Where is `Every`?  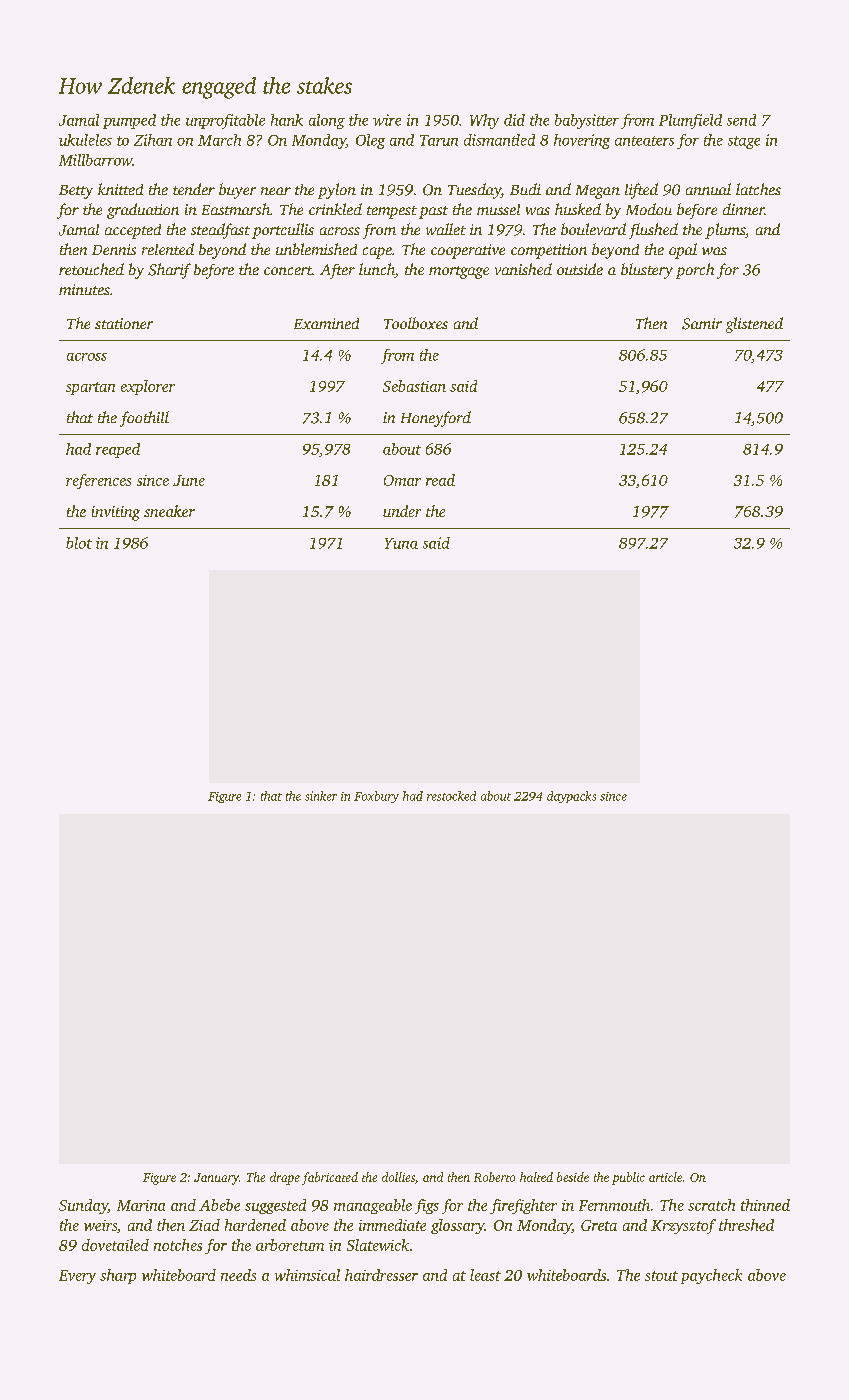 Every is located at coordinates (77, 1277).
